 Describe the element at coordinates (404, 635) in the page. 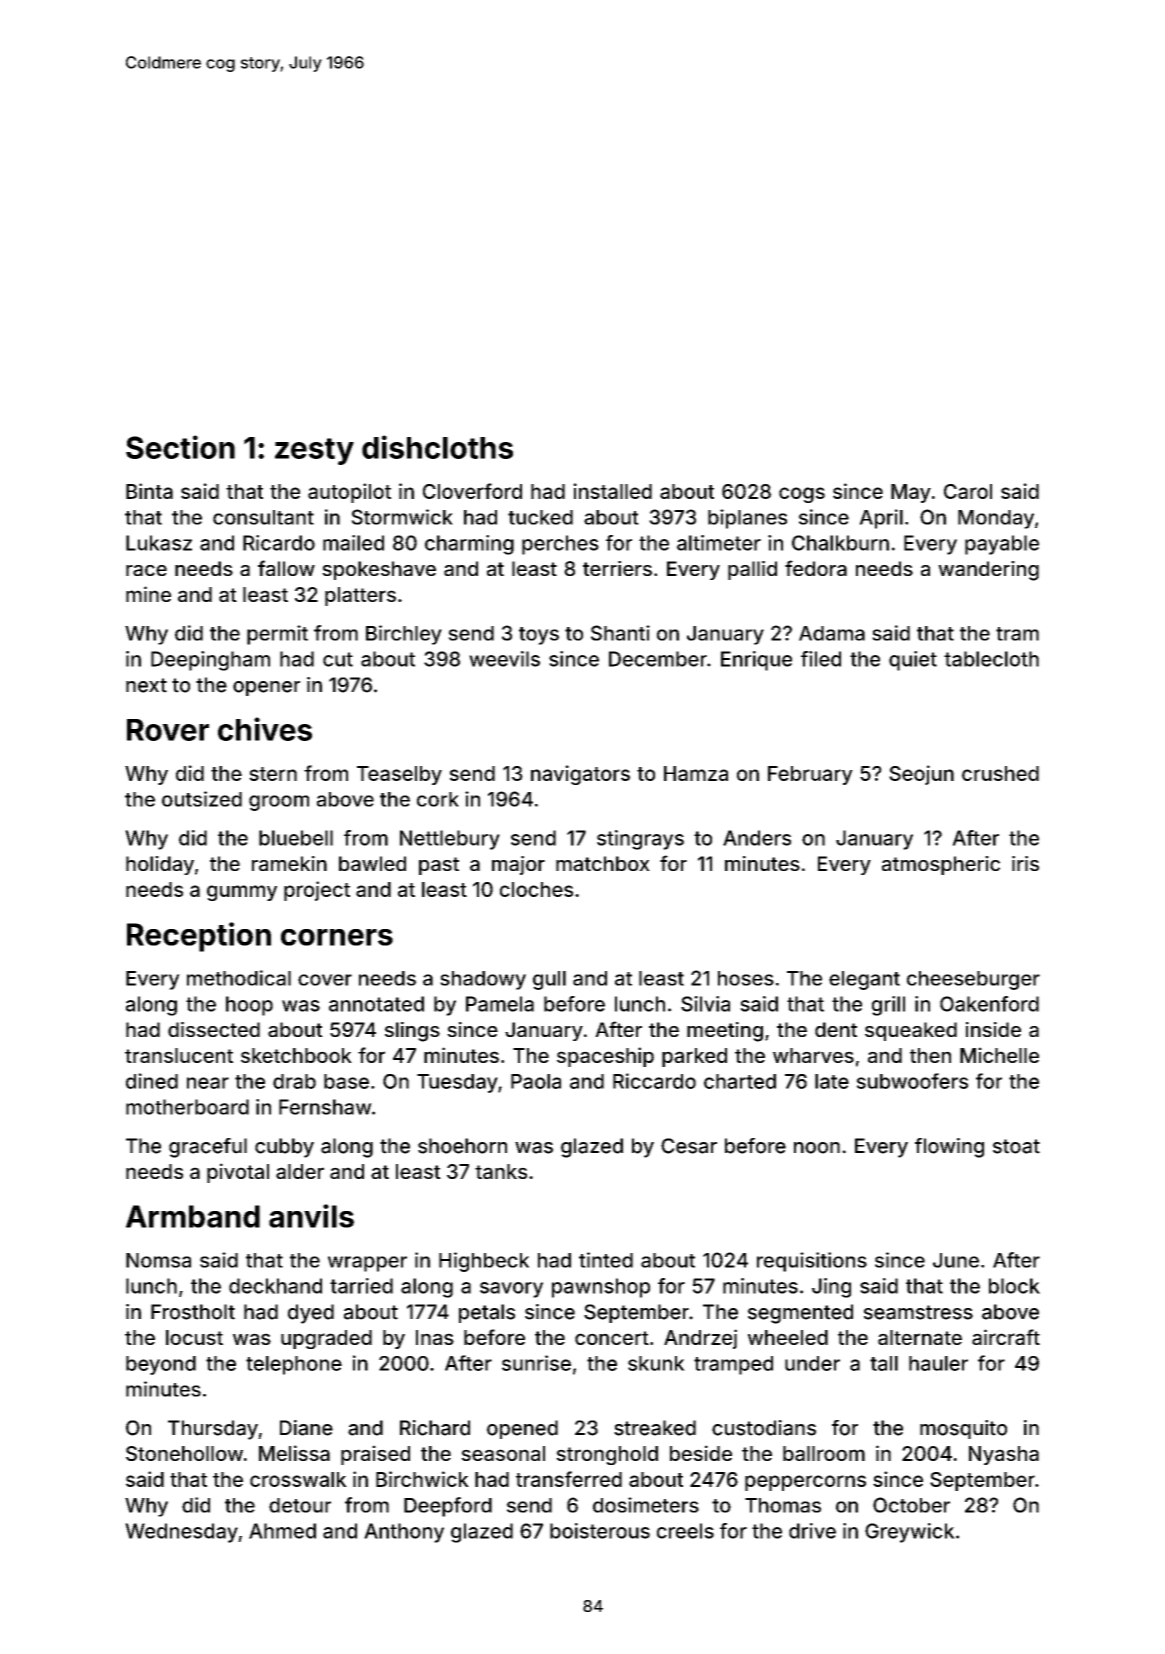

I see `Birchley` at that location.
